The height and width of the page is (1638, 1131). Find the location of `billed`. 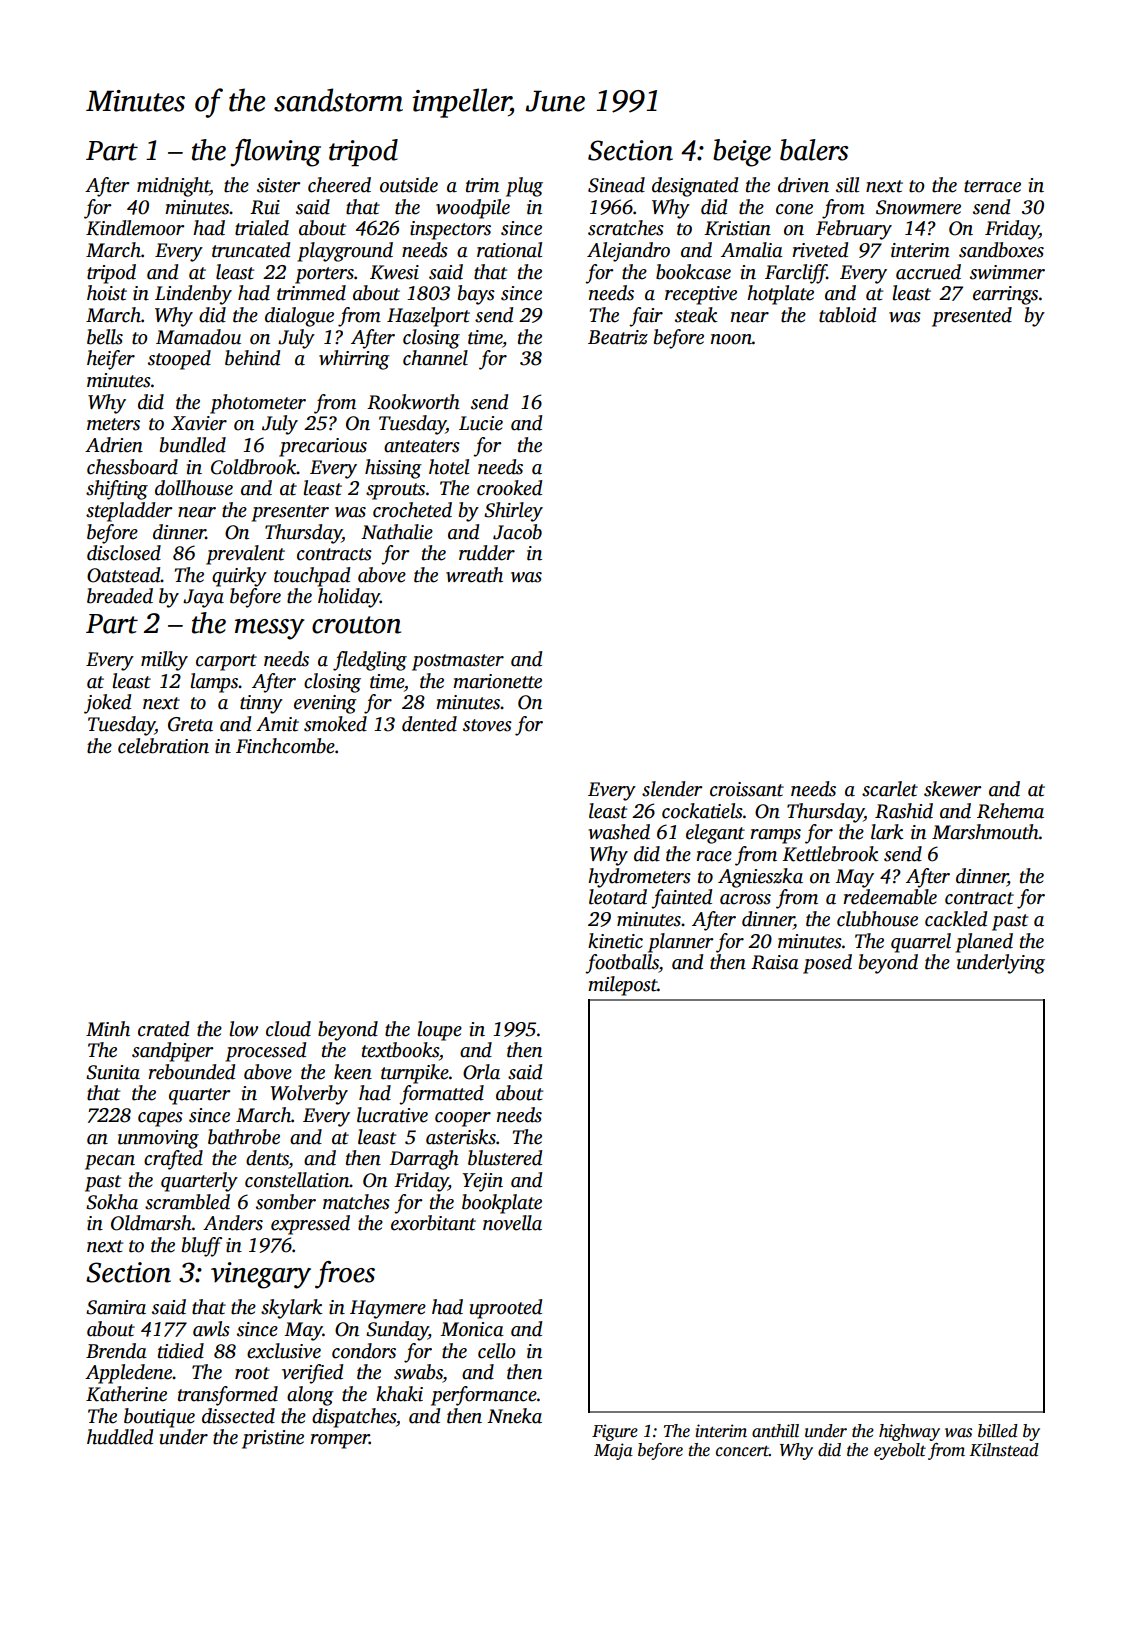

billed is located at coordinates (998, 1431).
